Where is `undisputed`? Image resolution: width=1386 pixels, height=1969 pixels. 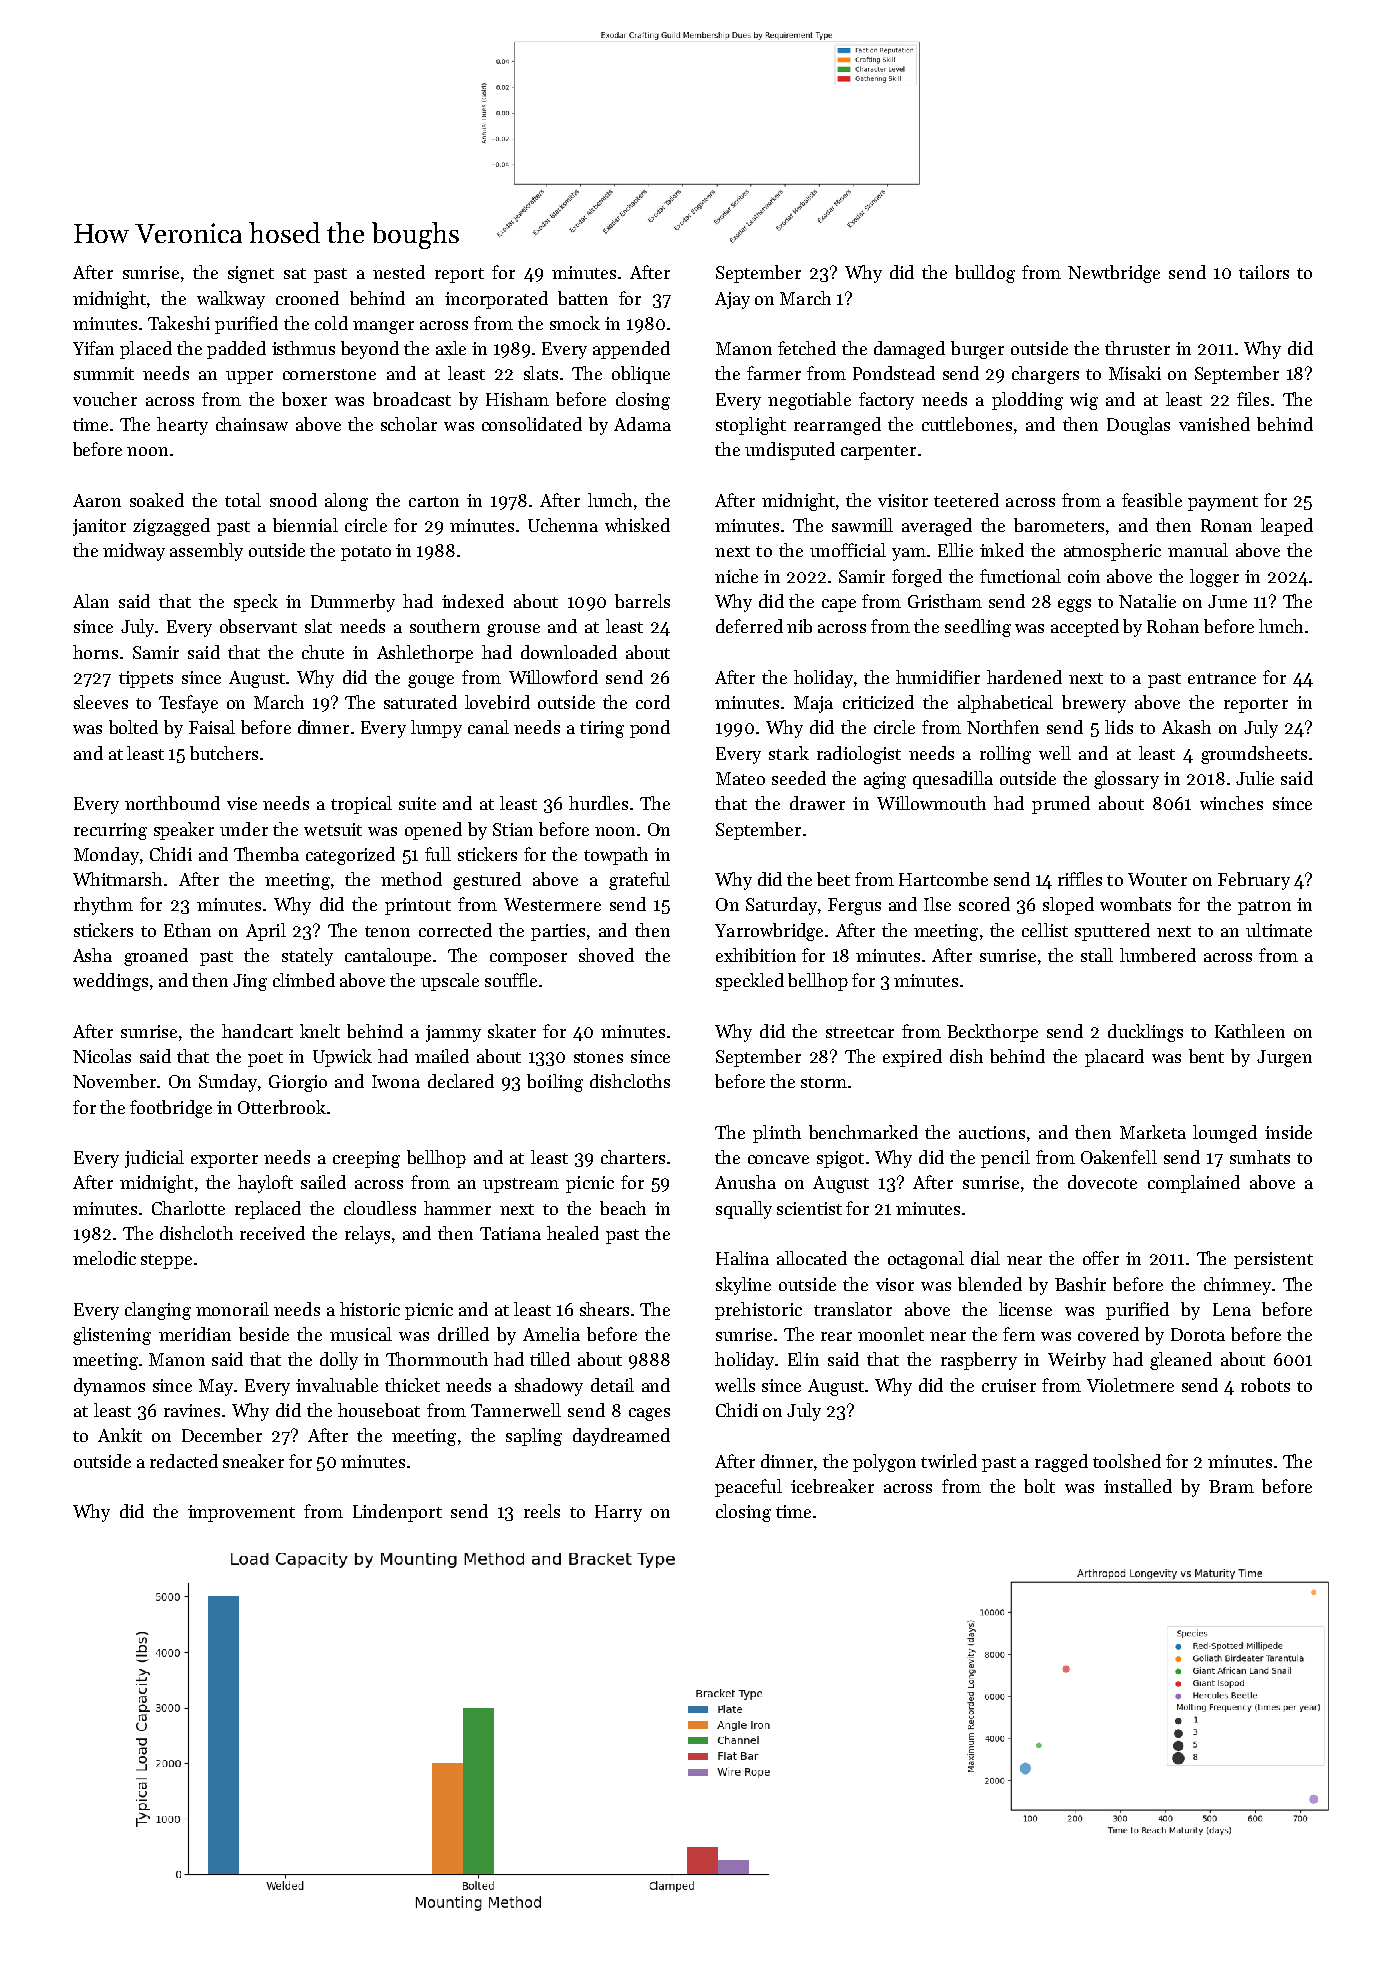 undisputed is located at coordinates (790, 451).
